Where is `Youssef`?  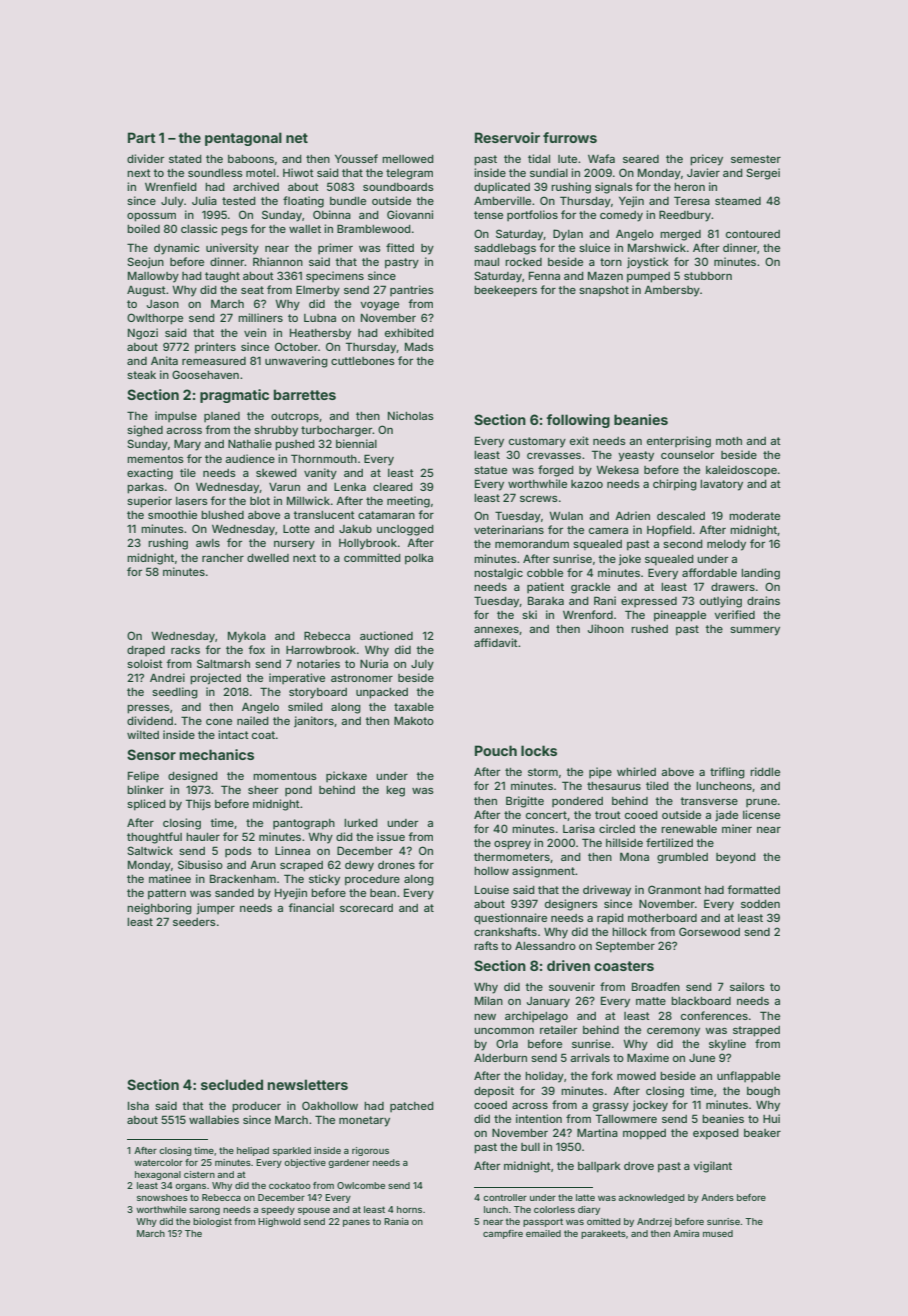
Youssef is located at coordinates (356, 158).
